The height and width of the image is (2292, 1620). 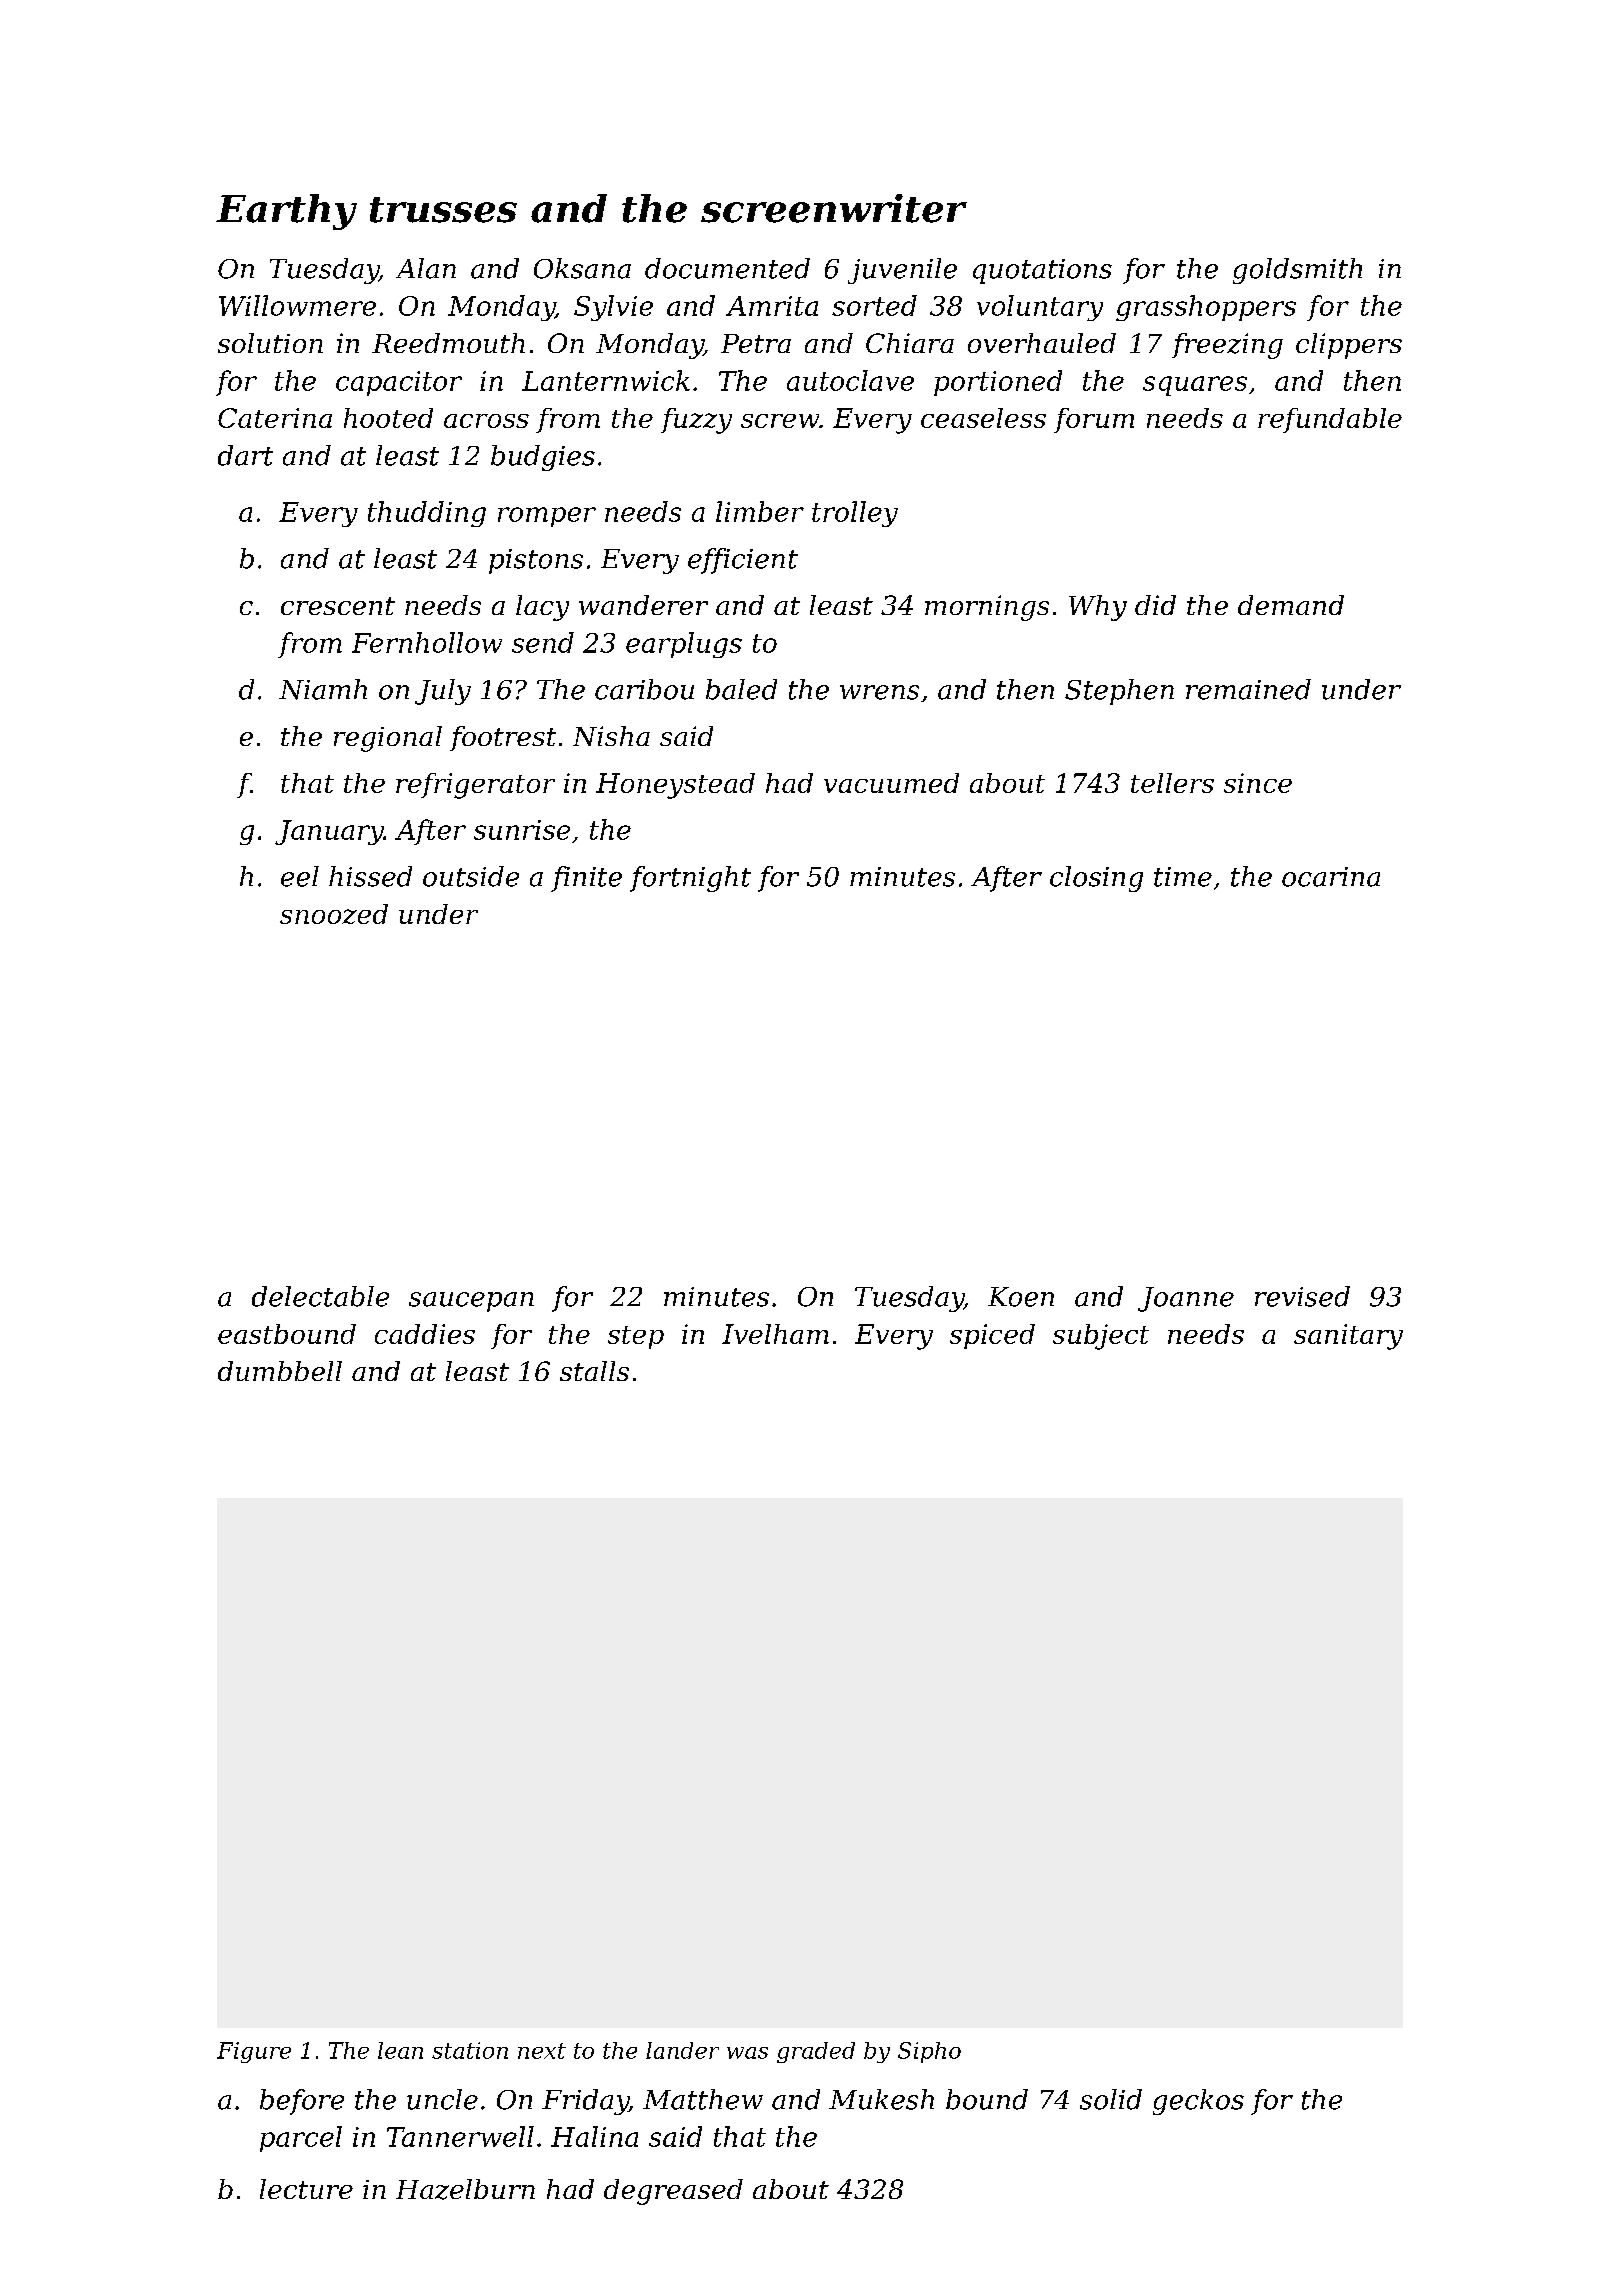 What do you see at coordinates (465, 2189) in the image?
I see `Hazelburn` at bounding box center [465, 2189].
